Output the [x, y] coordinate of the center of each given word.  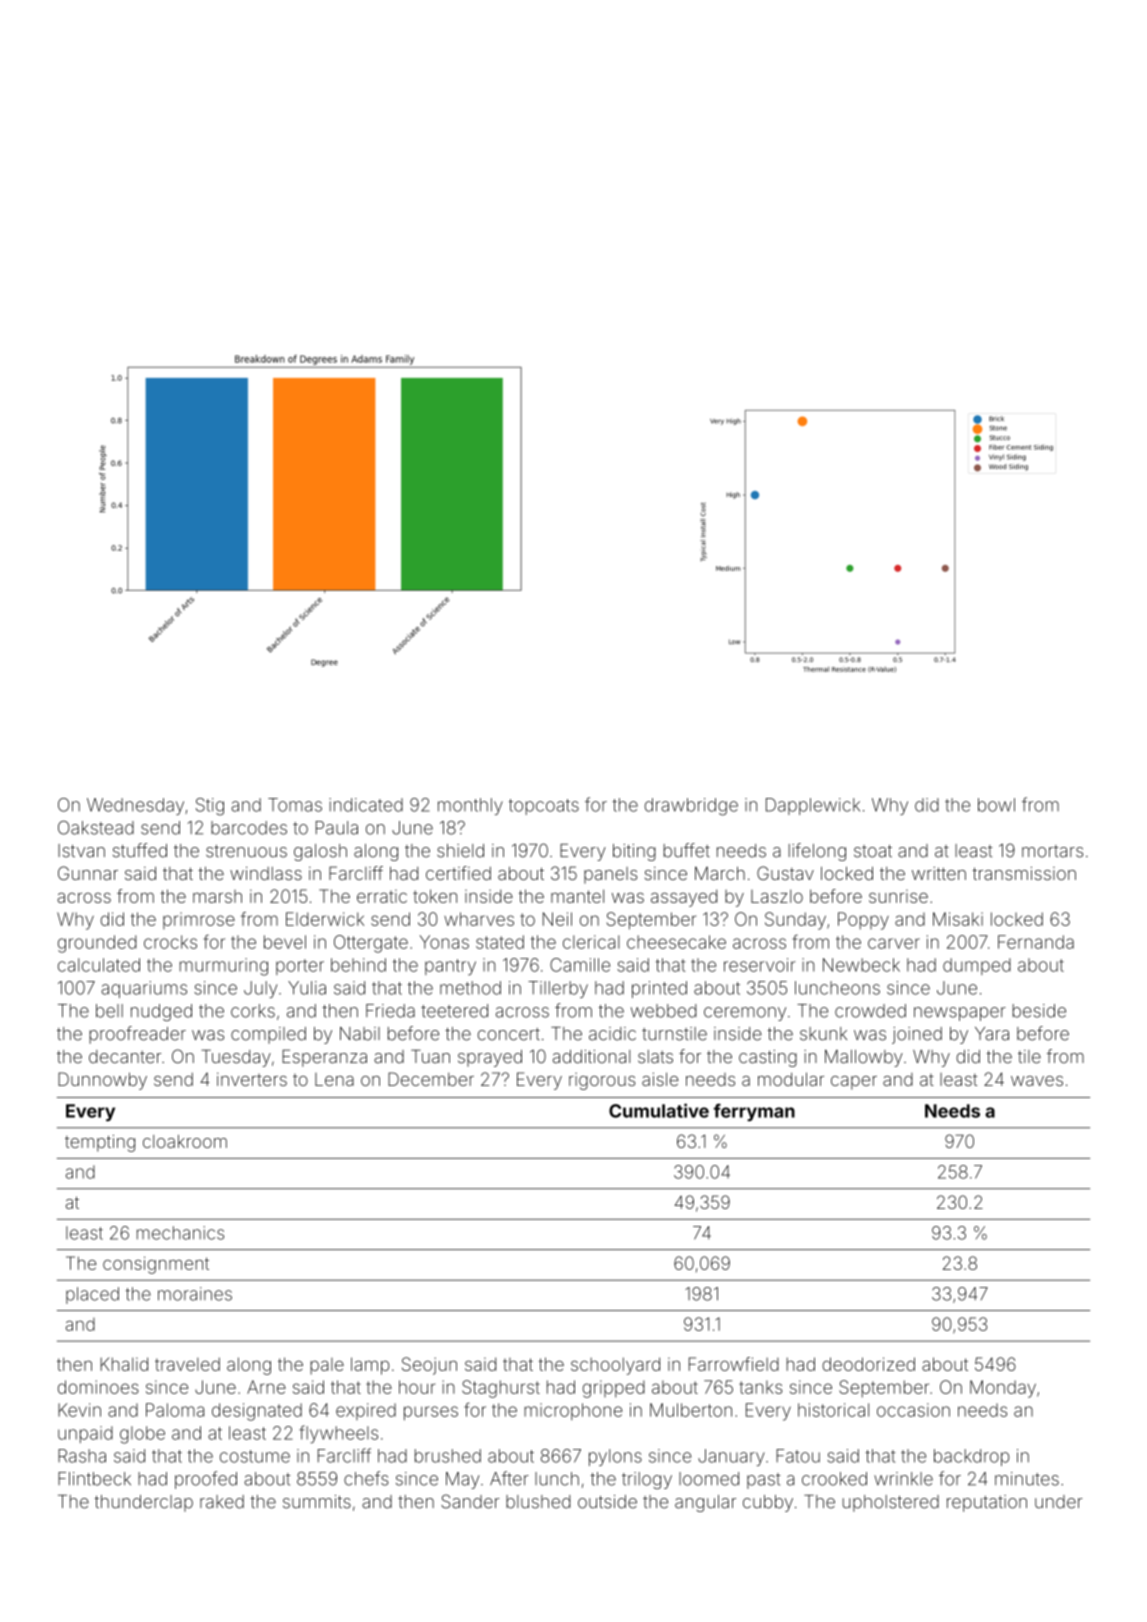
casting [768, 1058]
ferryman [754, 1112]
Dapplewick [813, 806]
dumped [977, 966]
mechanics [180, 1233]
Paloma [175, 1410]
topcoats [544, 807]
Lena [334, 1079]
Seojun [429, 1366]
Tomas [295, 805]
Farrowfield [734, 1364]
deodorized [868, 1364]
